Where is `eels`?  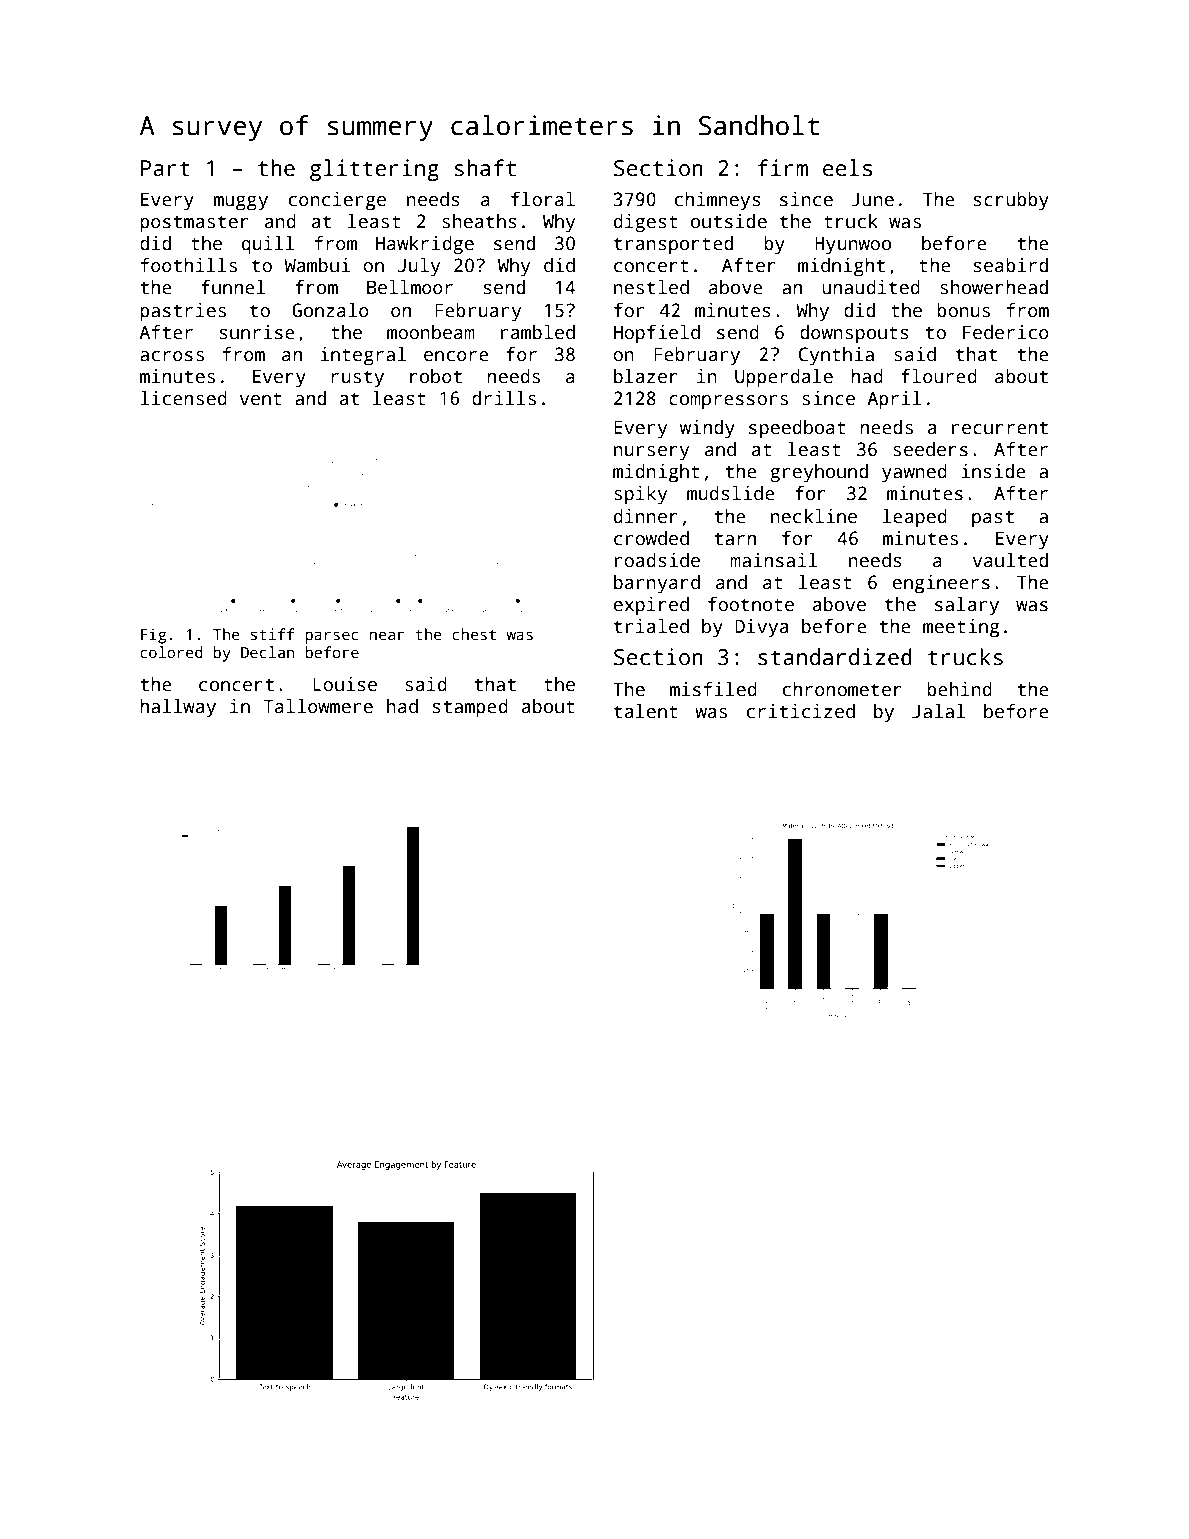
eels is located at coordinates (847, 168).
